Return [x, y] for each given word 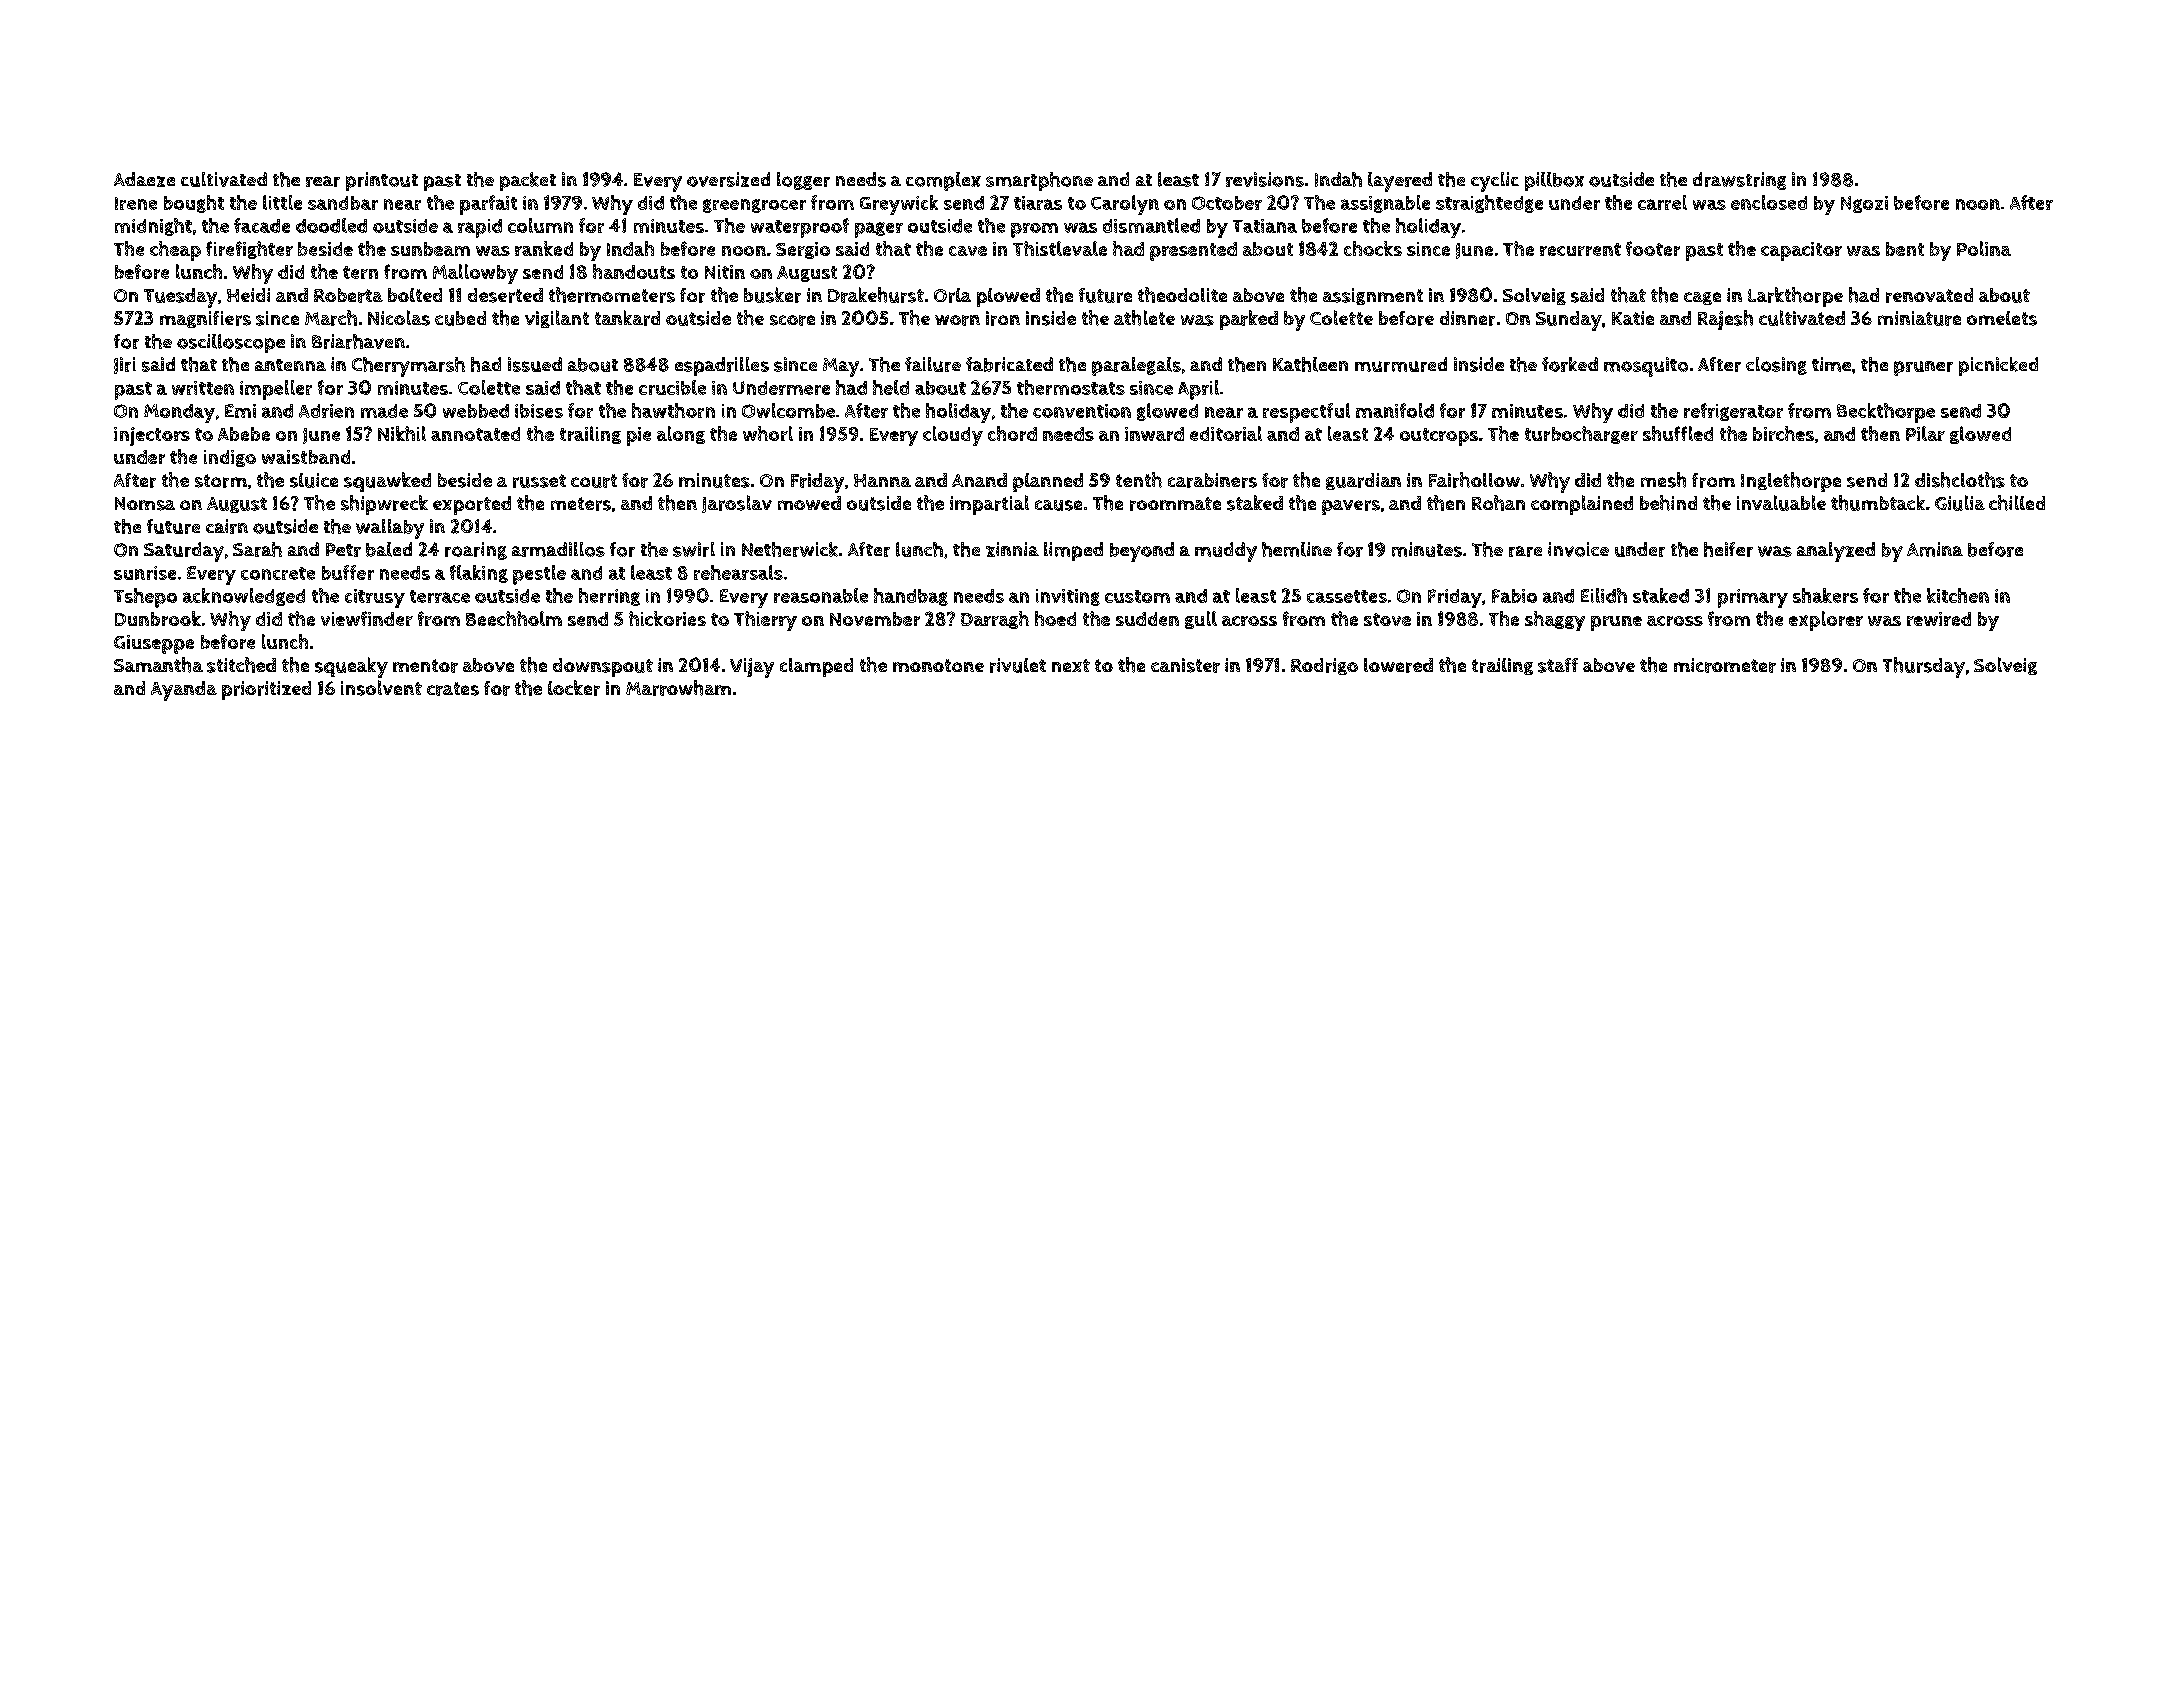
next [1071, 665]
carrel [1662, 202]
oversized [728, 179]
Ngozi [1864, 204]
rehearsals [738, 572]
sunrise [145, 573]
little [282, 202]
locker [574, 688]
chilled [2017, 503]
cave [968, 251]
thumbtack [1878, 503]
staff [1558, 665]
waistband [306, 457]
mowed [809, 503]
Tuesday [180, 298]
